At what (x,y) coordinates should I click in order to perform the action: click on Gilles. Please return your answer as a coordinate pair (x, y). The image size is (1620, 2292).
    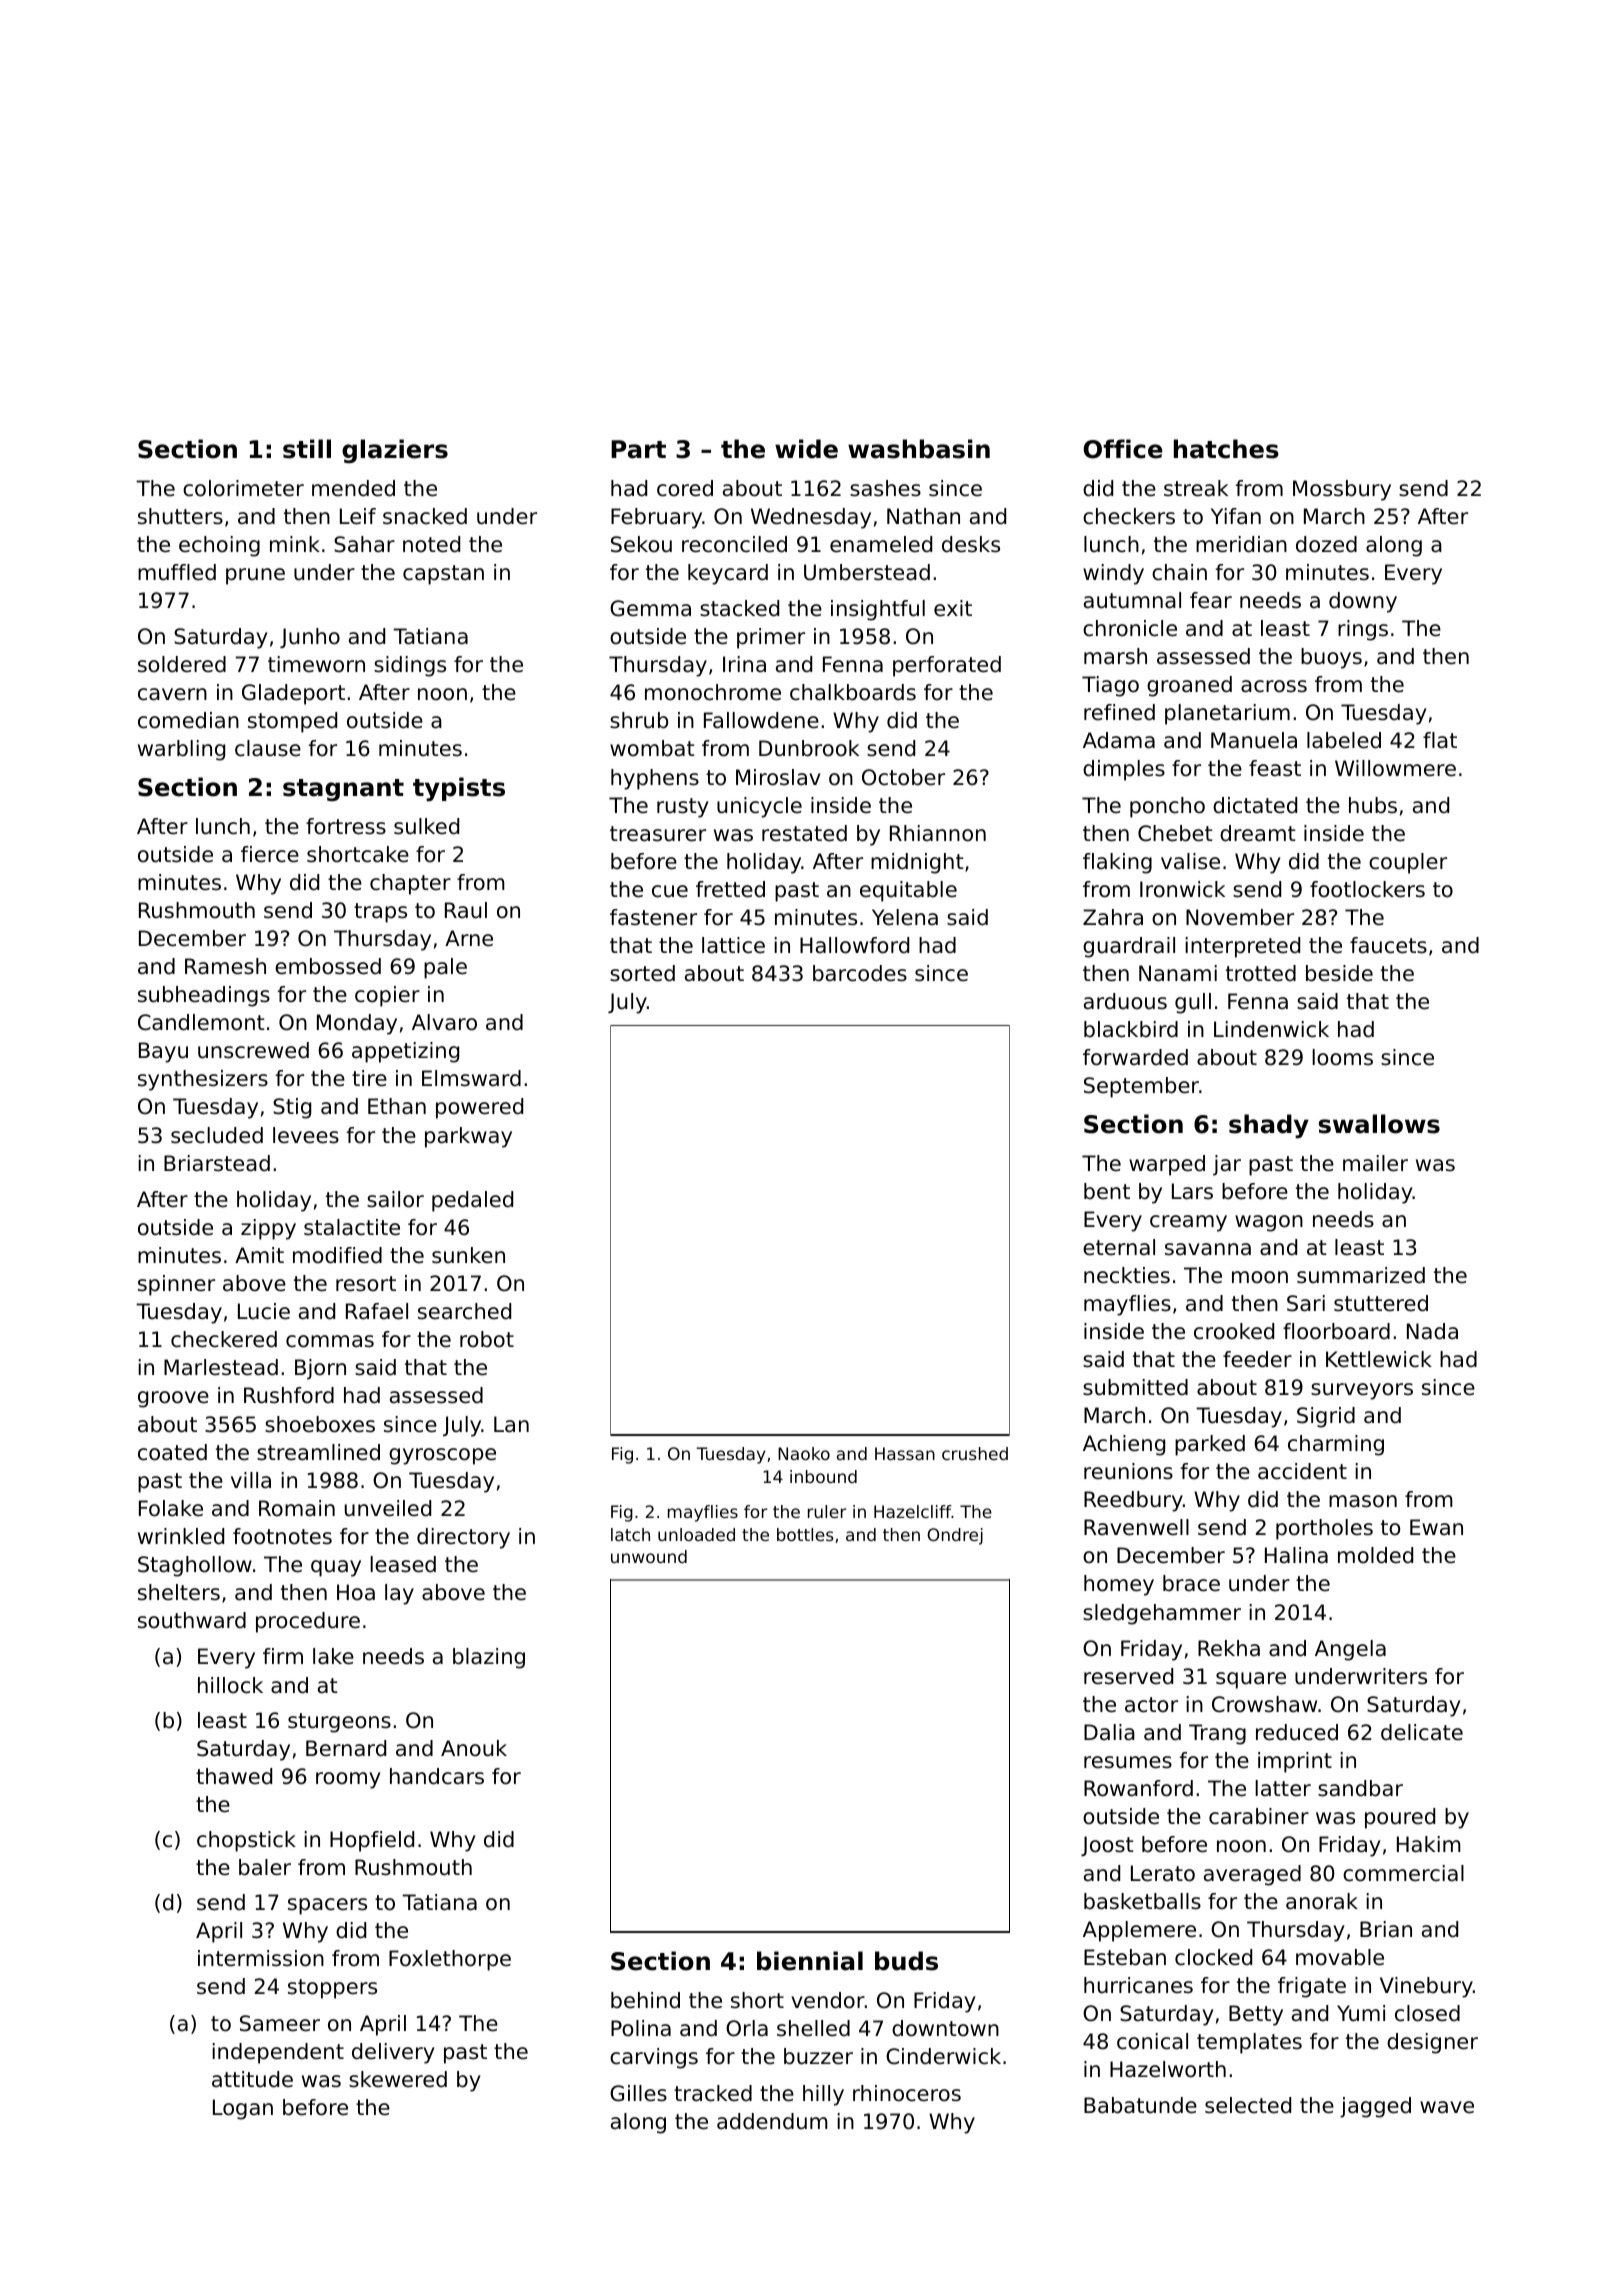
    Looking at the image, I should click on (638, 2093).
